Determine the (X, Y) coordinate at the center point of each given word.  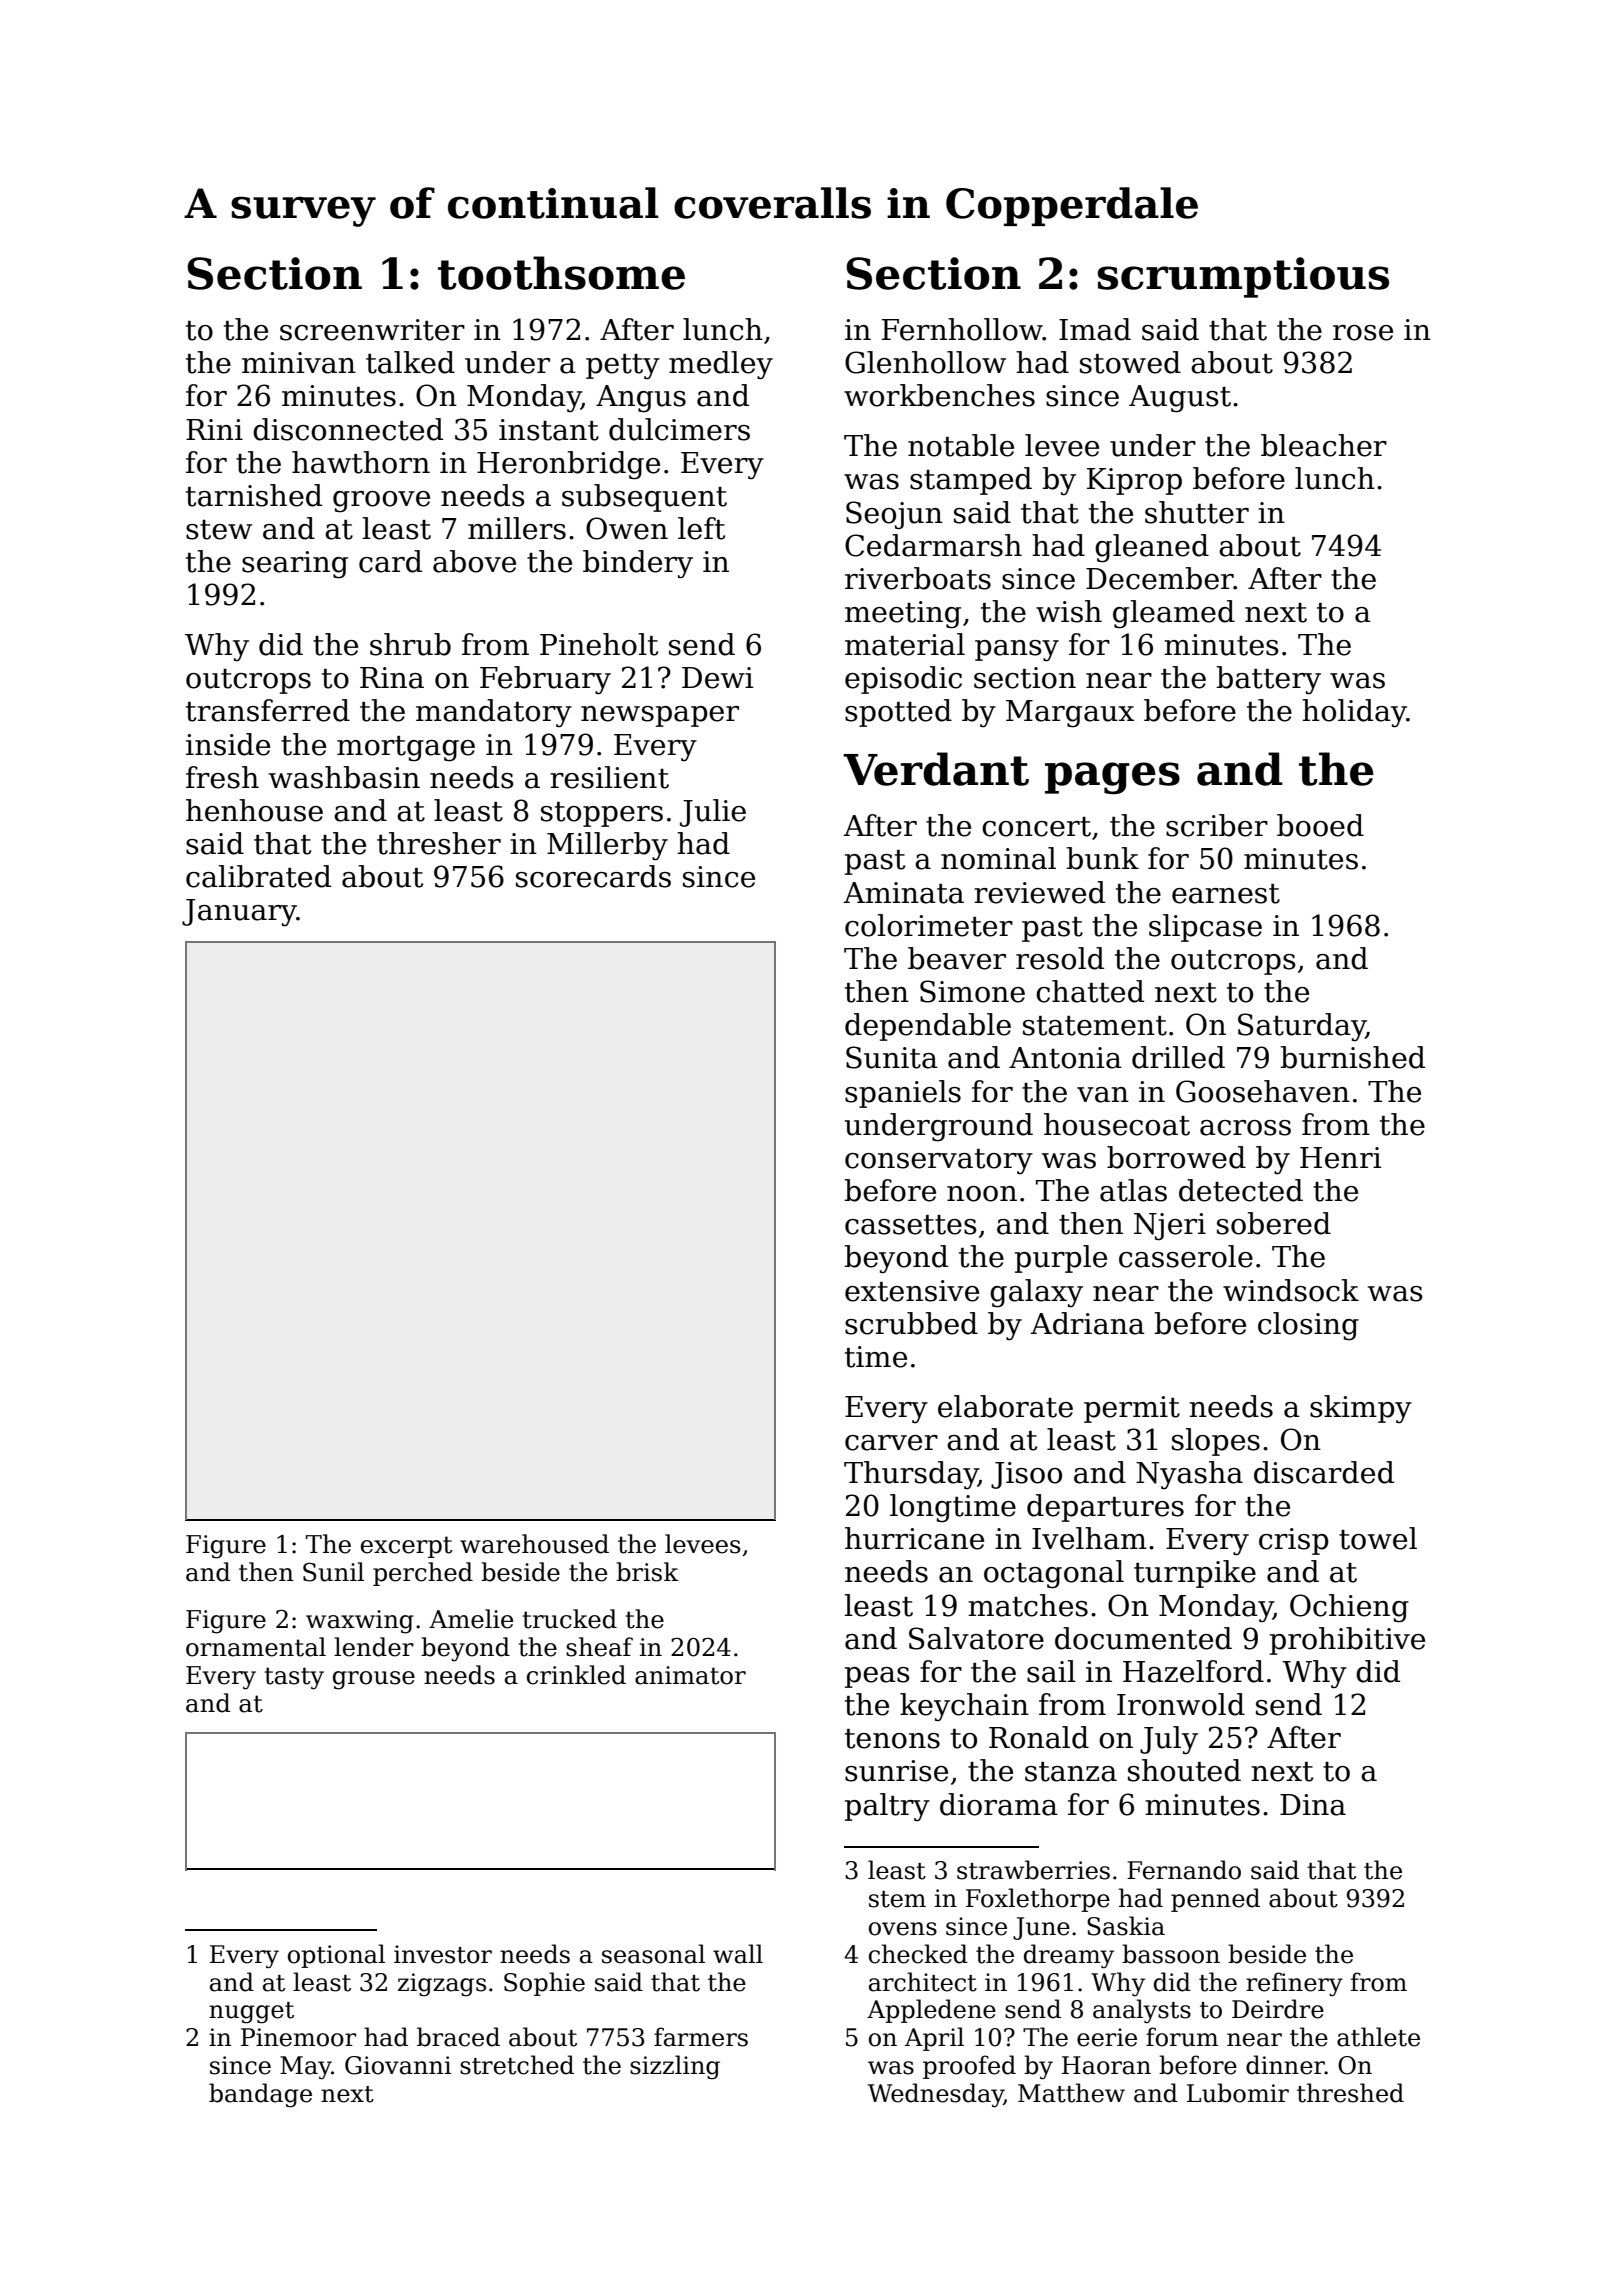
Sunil (333, 1572)
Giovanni (398, 2065)
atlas (1133, 1190)
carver (891, 1443)
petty (623, 366)
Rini (214, 429)
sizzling (675, 2067)
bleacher (1324, 445)
